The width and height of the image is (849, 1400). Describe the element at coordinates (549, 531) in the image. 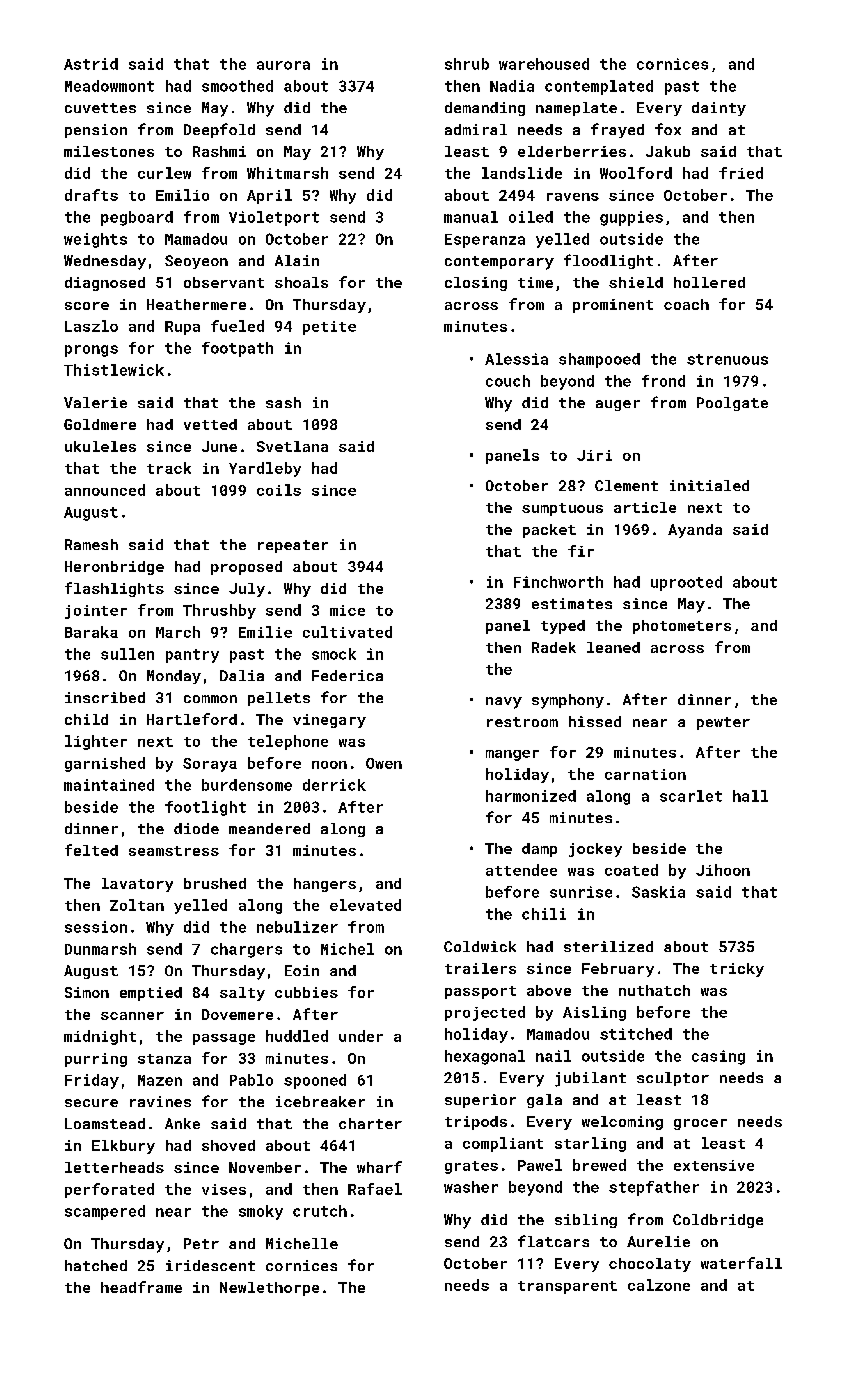

I see `packet` at that location.
